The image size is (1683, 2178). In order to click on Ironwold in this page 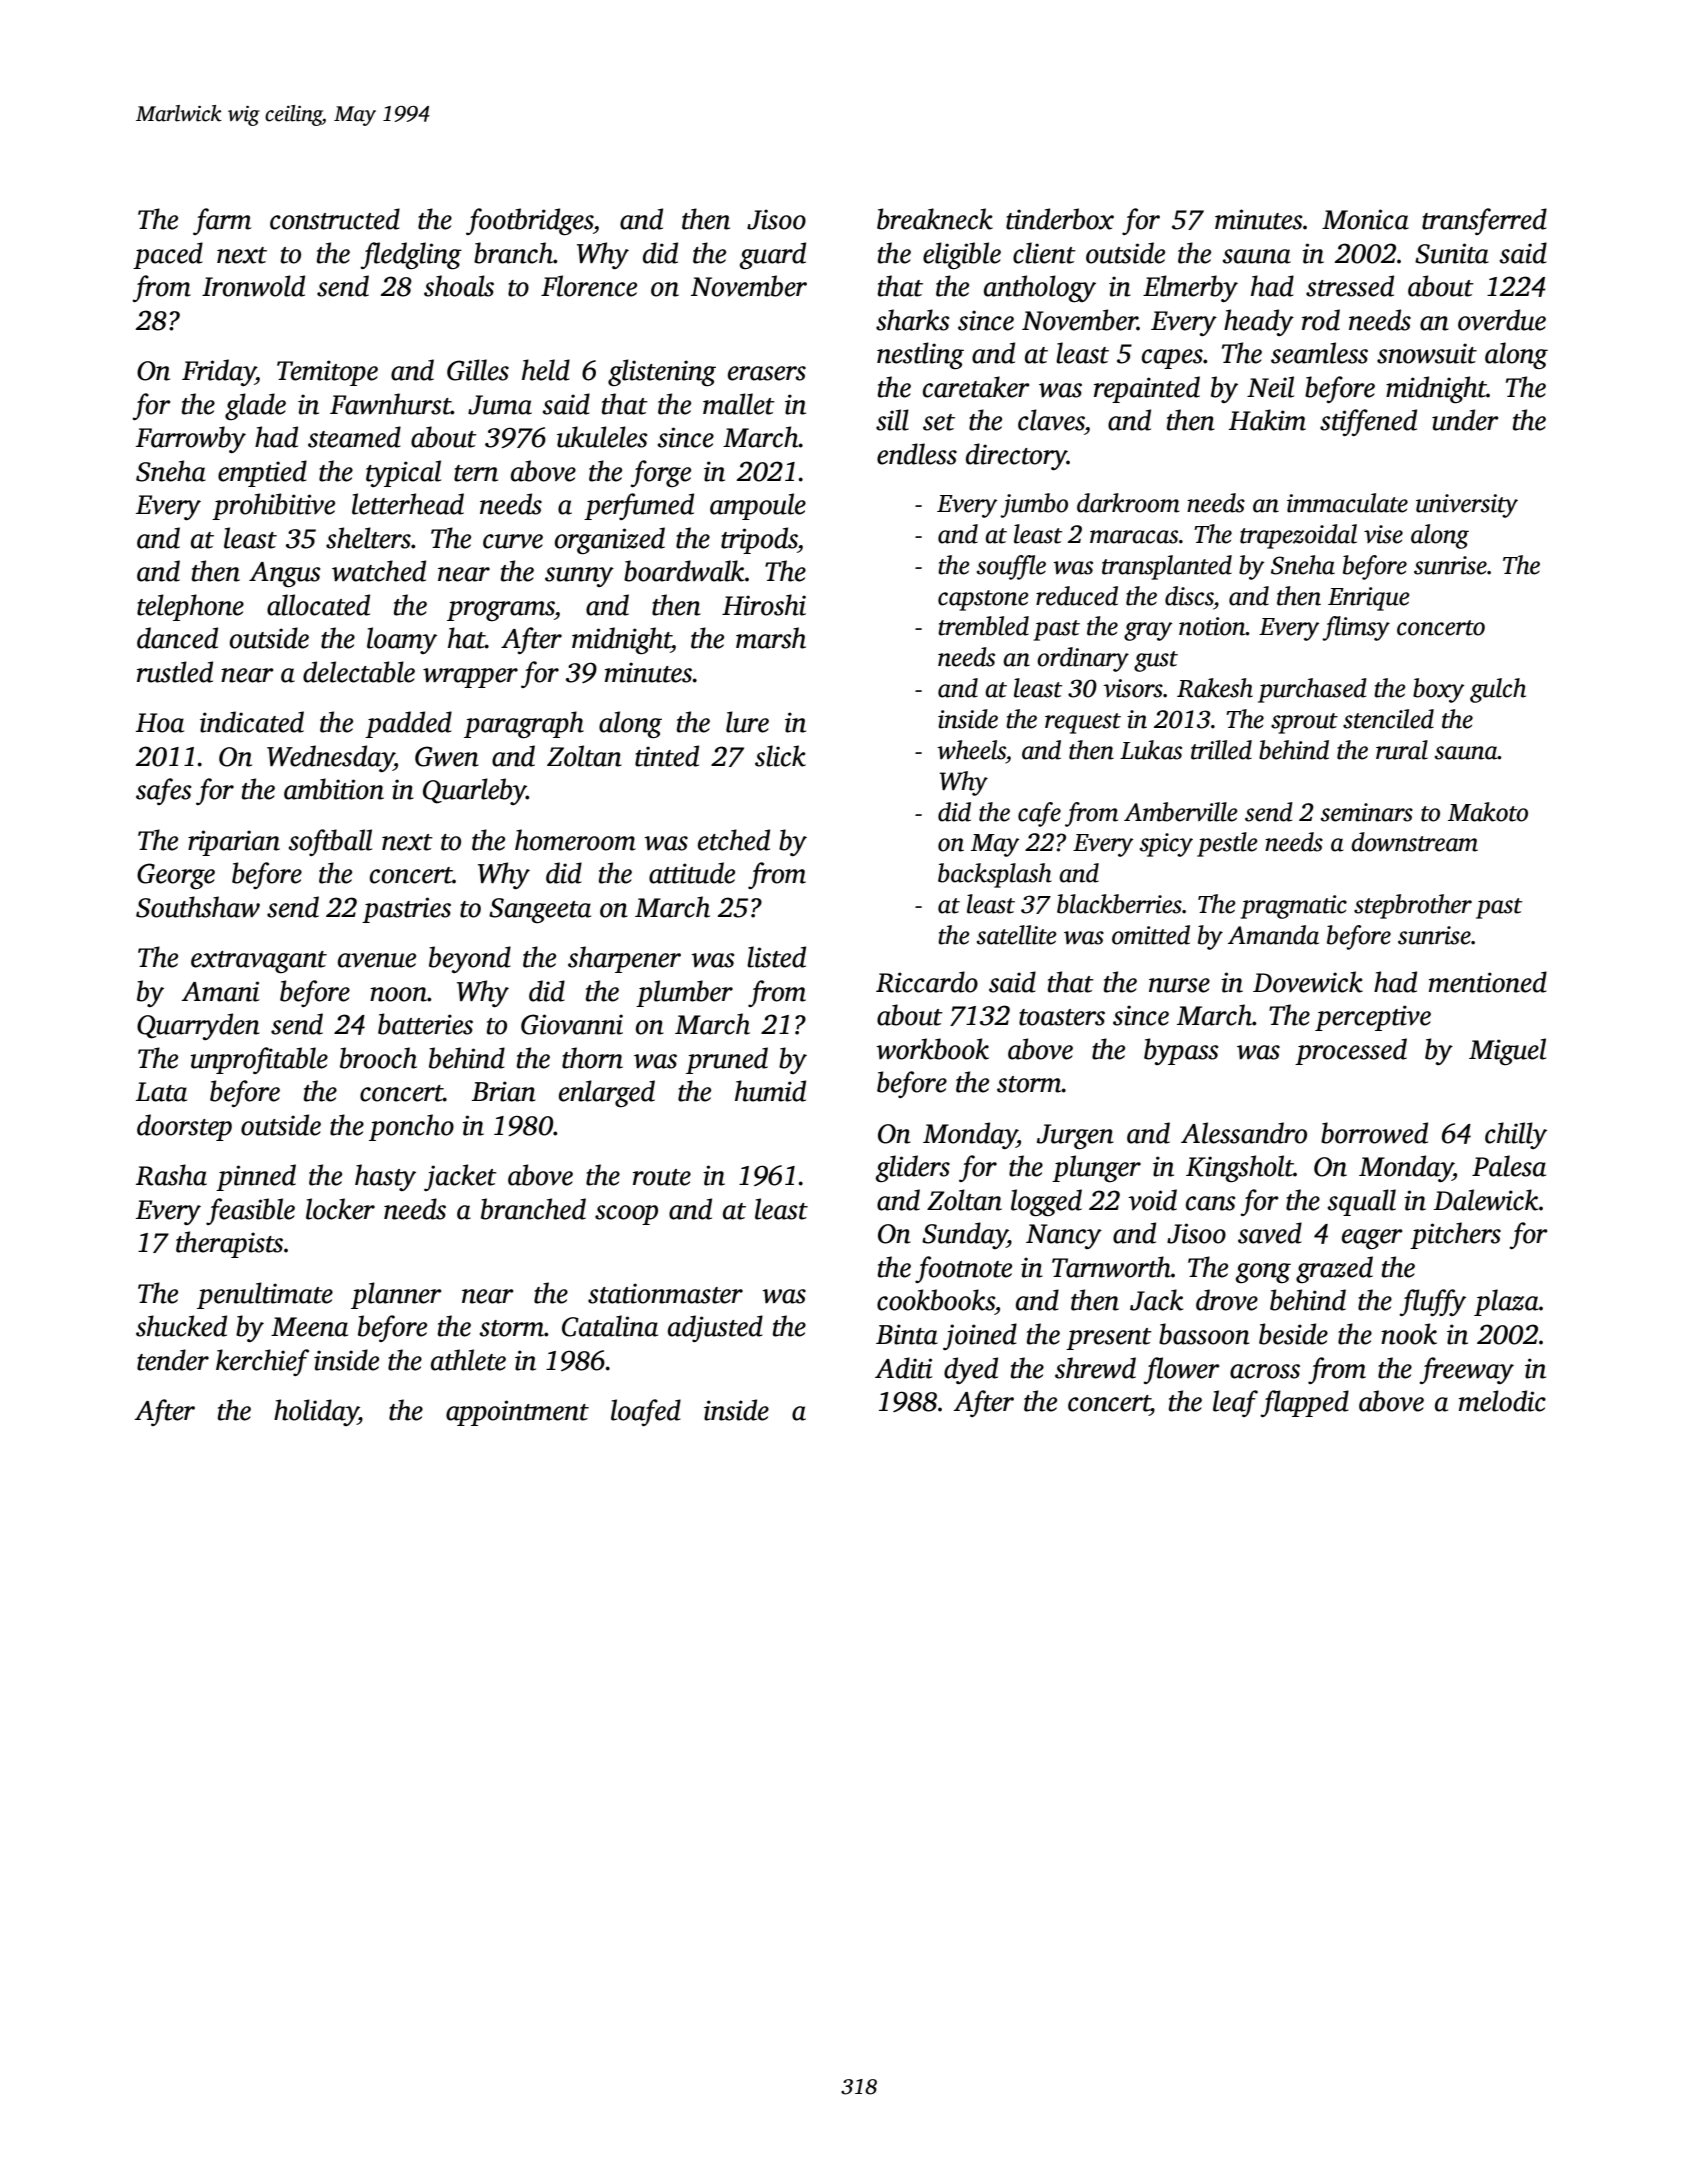, I will do `click(253, 286)`.
